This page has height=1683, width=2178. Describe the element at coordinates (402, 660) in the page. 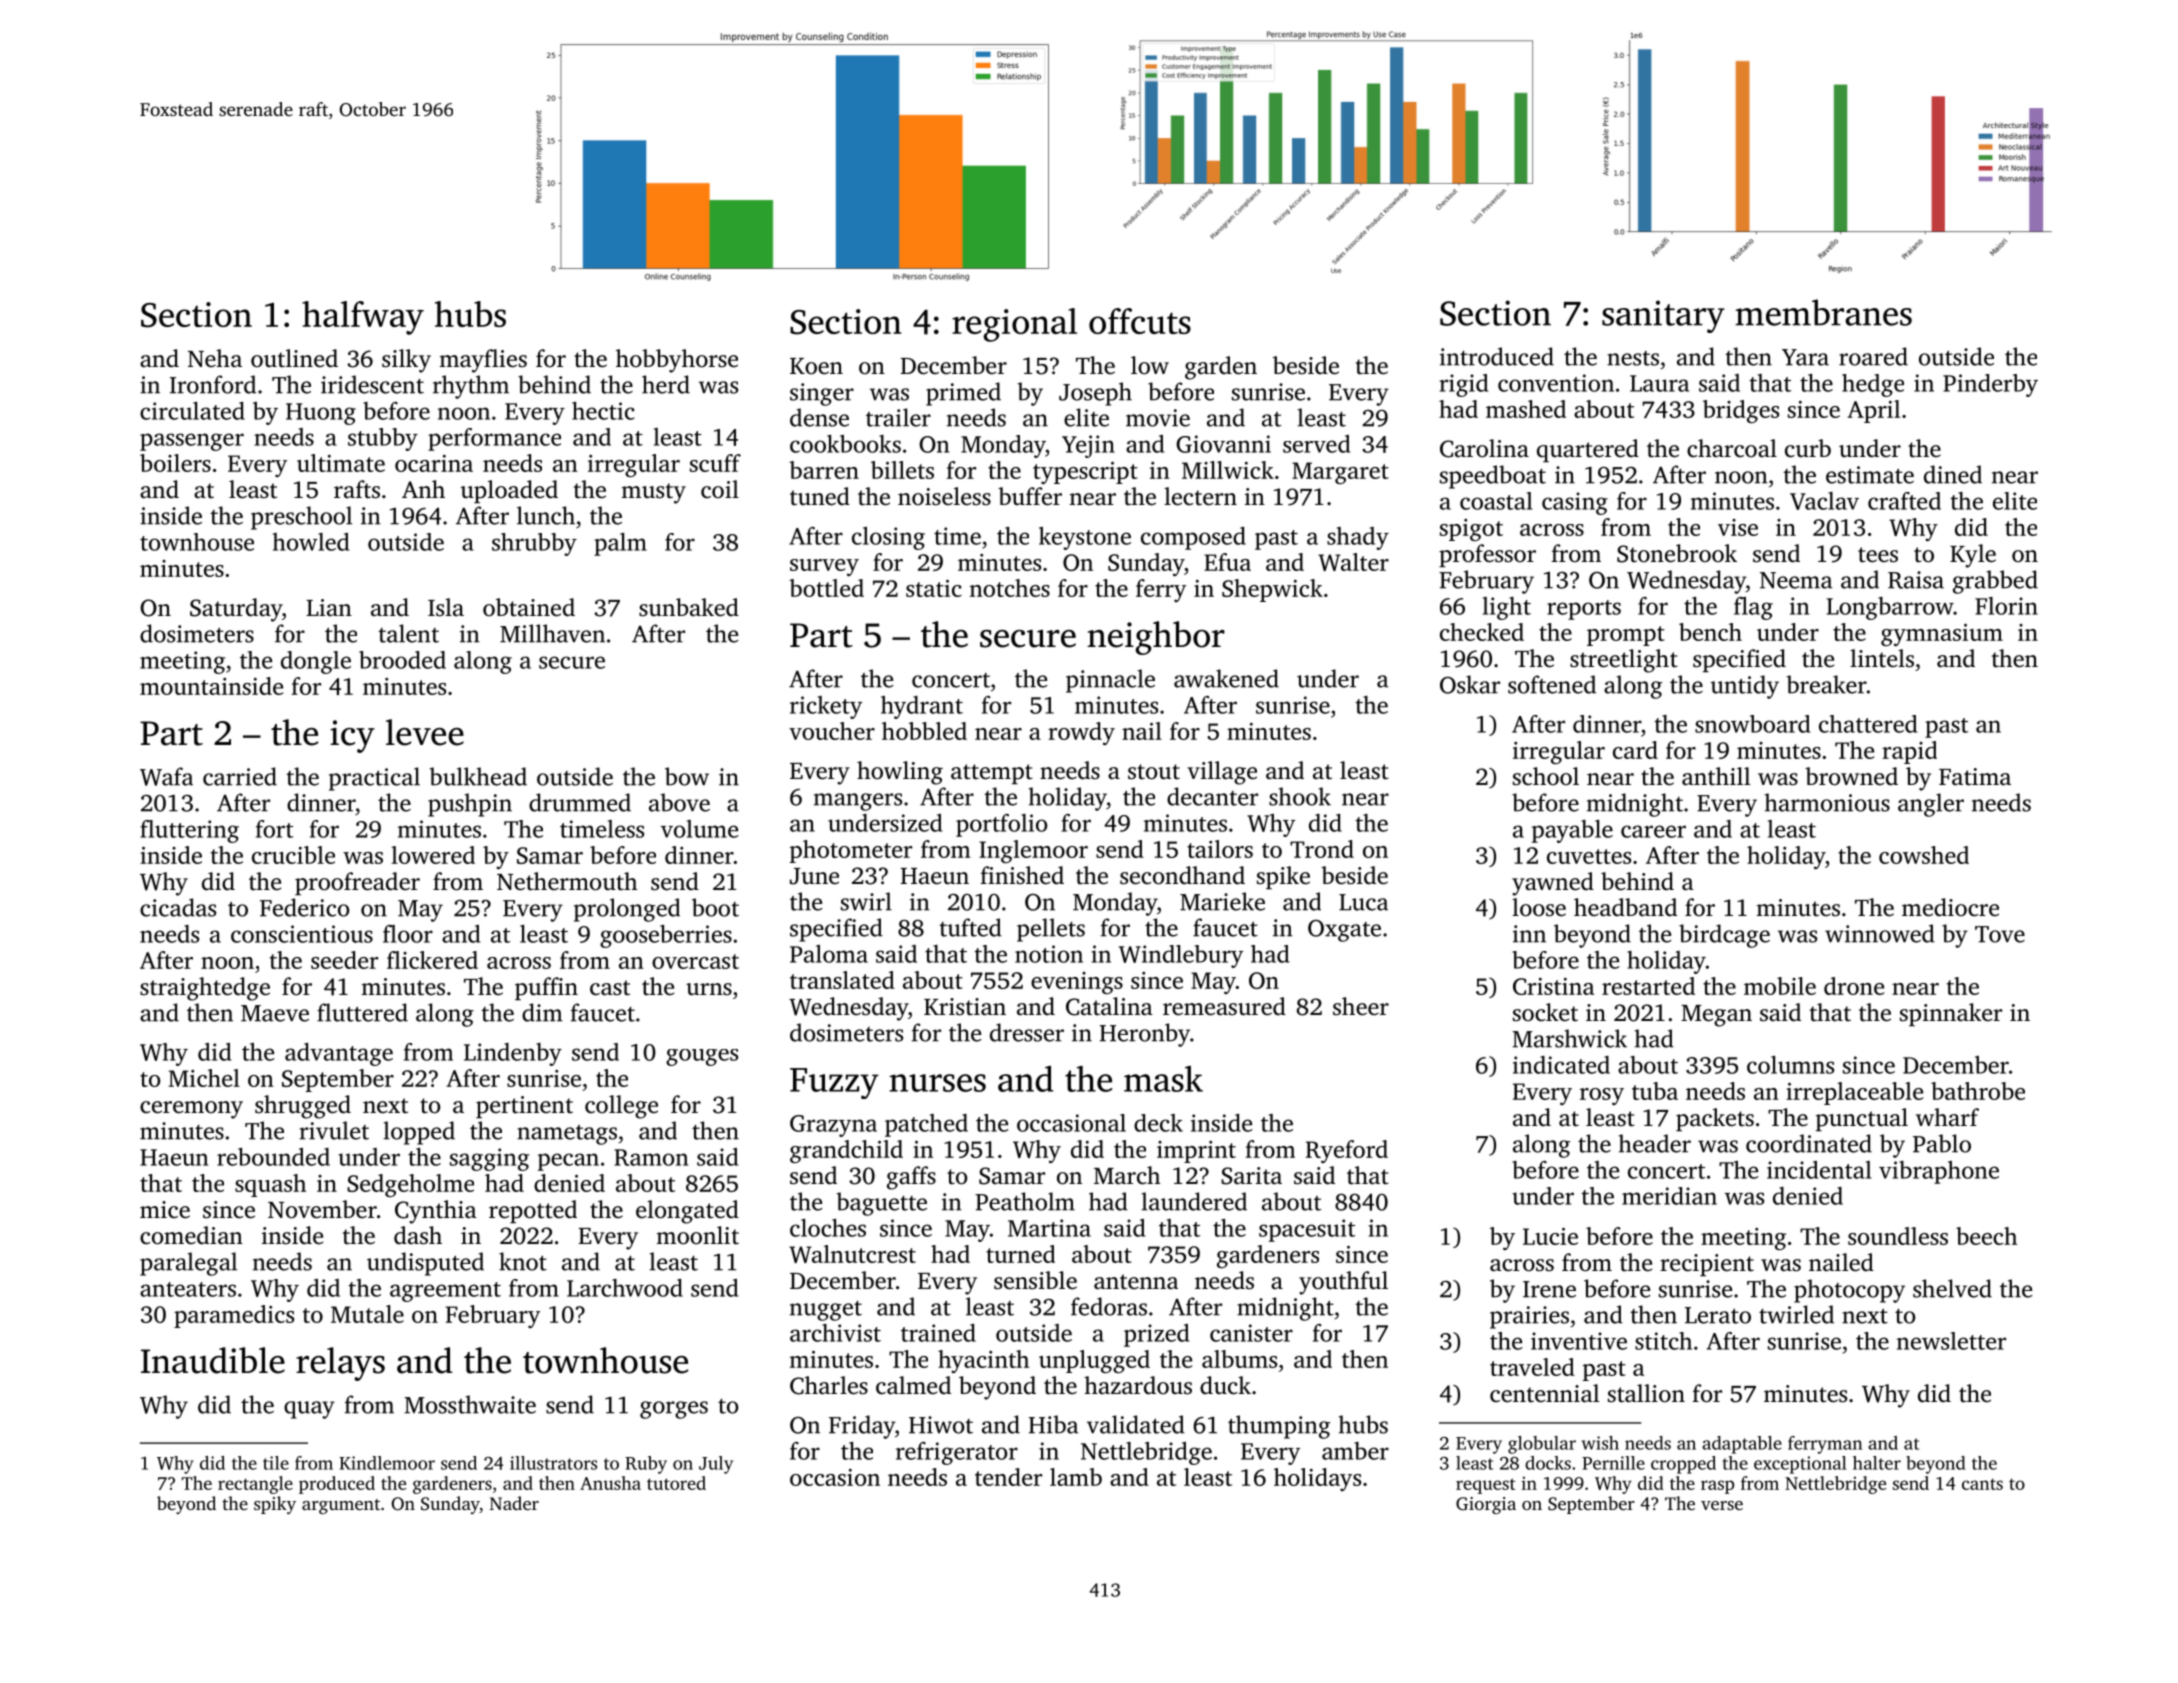

I see `brooded` at that location.
